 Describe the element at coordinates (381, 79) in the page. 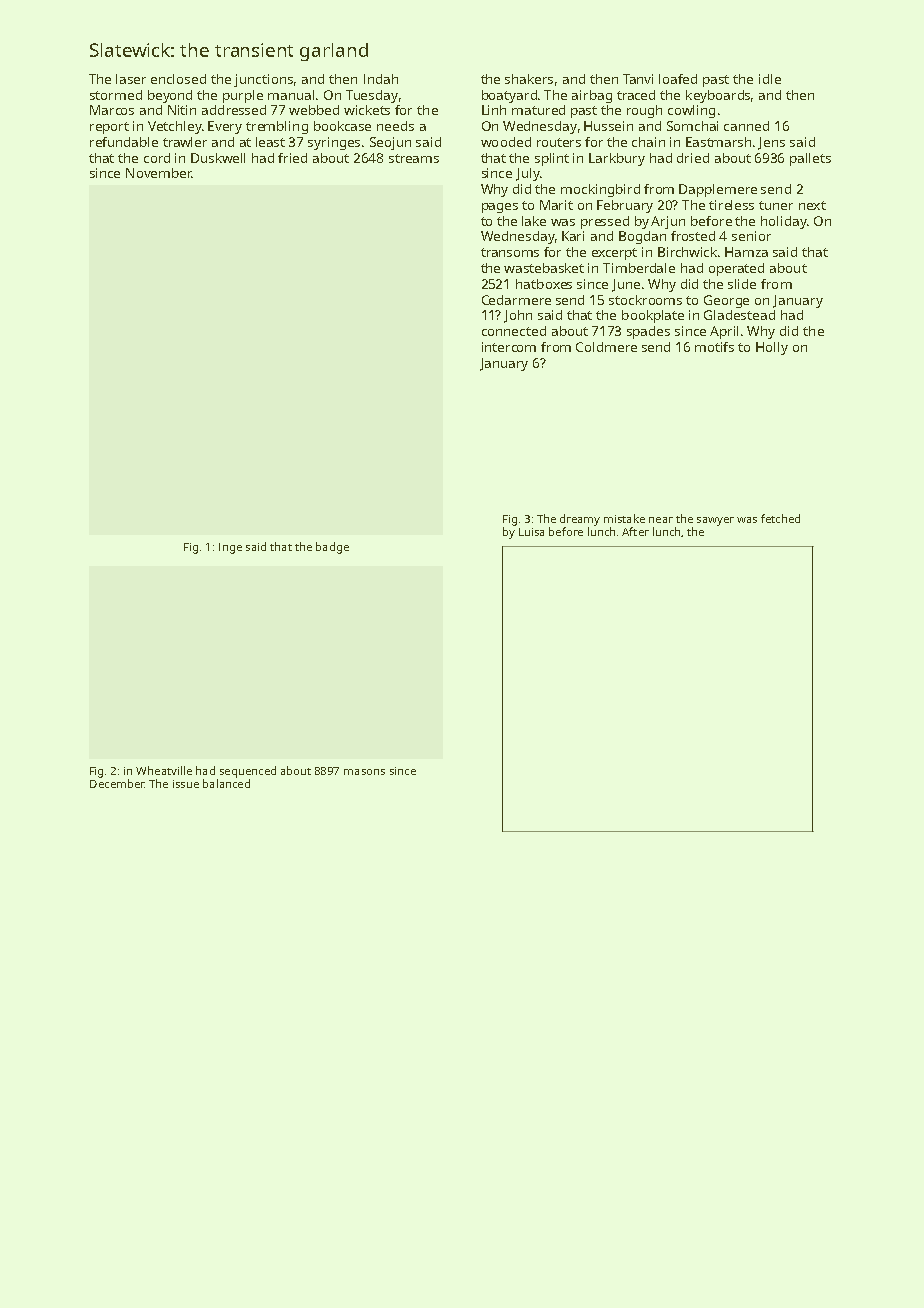

I see `Indah` at that location.
